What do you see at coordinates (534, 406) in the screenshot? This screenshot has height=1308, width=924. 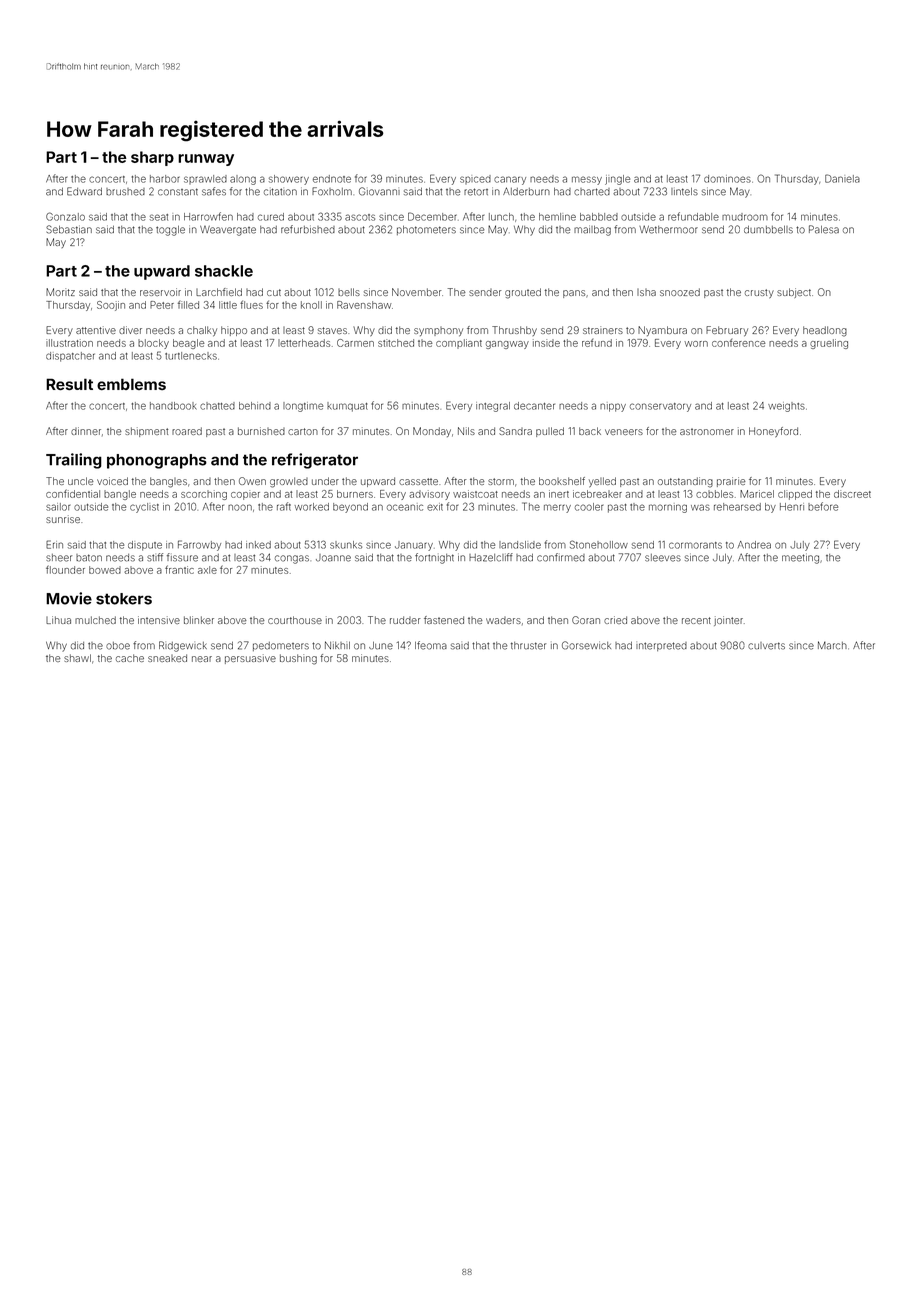 I see `decanter` at bounding box center [534, 406].
